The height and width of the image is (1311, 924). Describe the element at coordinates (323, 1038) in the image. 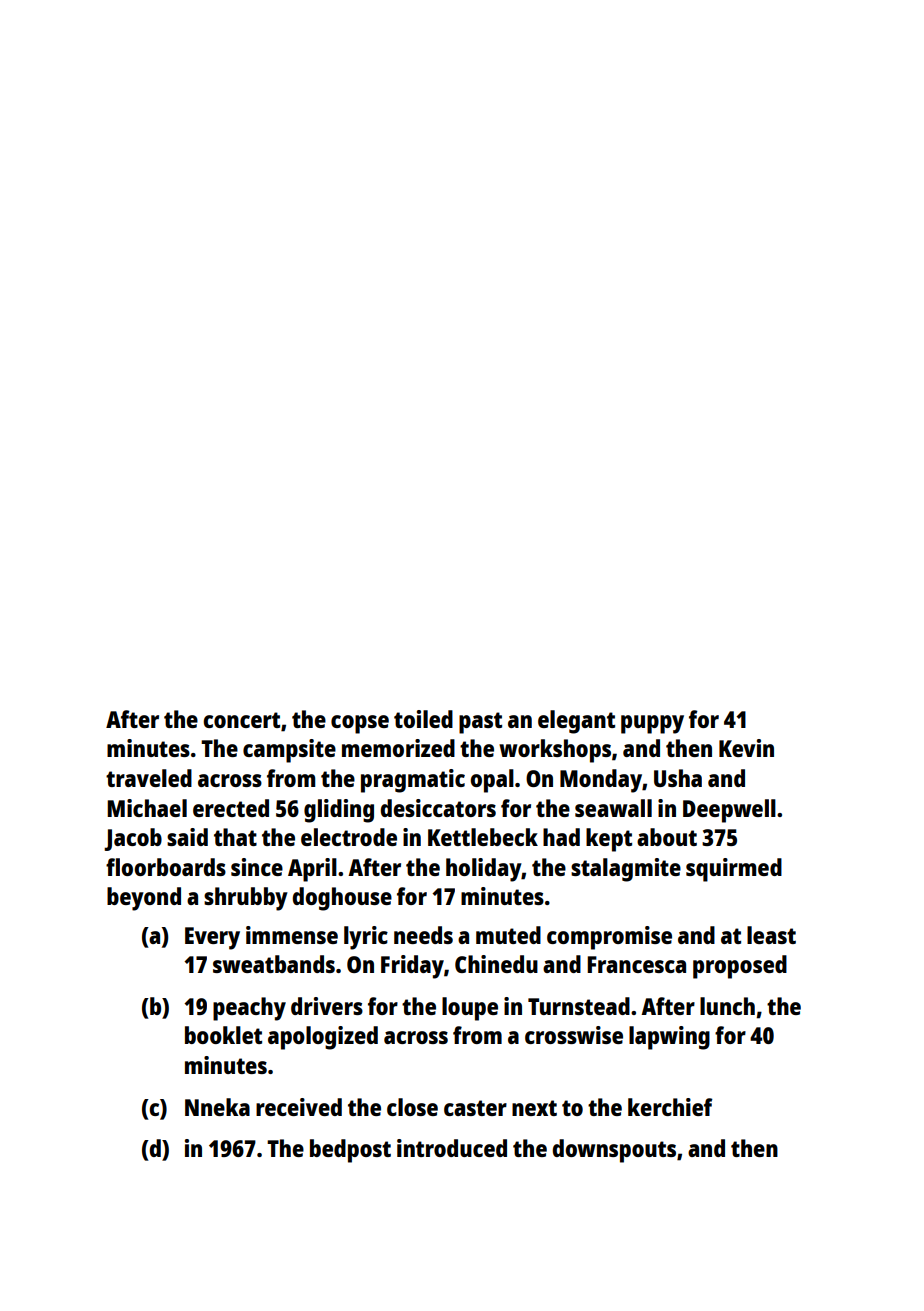

I see `apologized` at that location.
